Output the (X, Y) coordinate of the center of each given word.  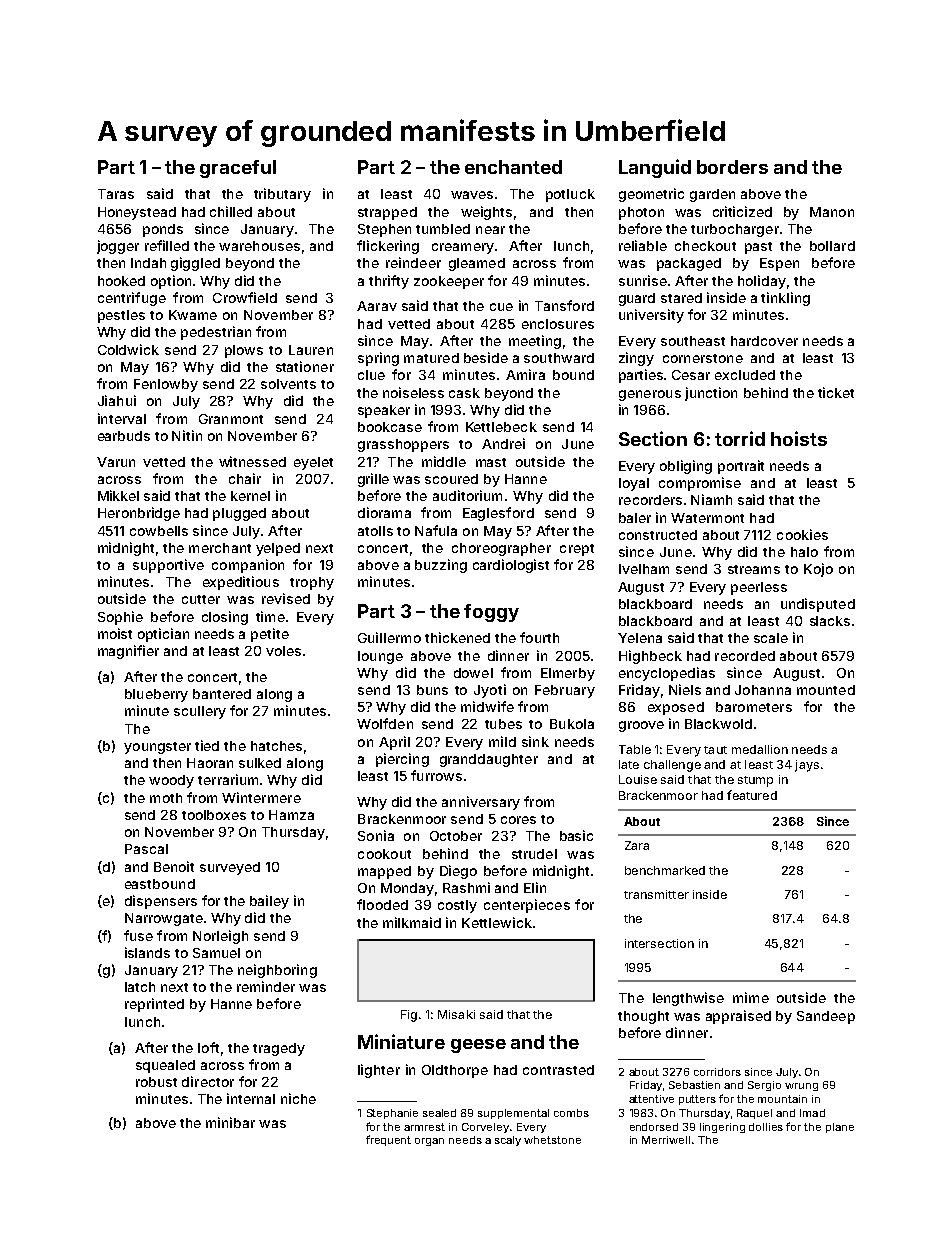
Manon (832, 212)
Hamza (291, 815)
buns (432, 690)
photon (641, 213)
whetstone (552, 1140)
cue (501, 307)
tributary (282, 195)
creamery (463, 248)
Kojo (818, 570)
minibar (230, 1122)
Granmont (231, 419)
